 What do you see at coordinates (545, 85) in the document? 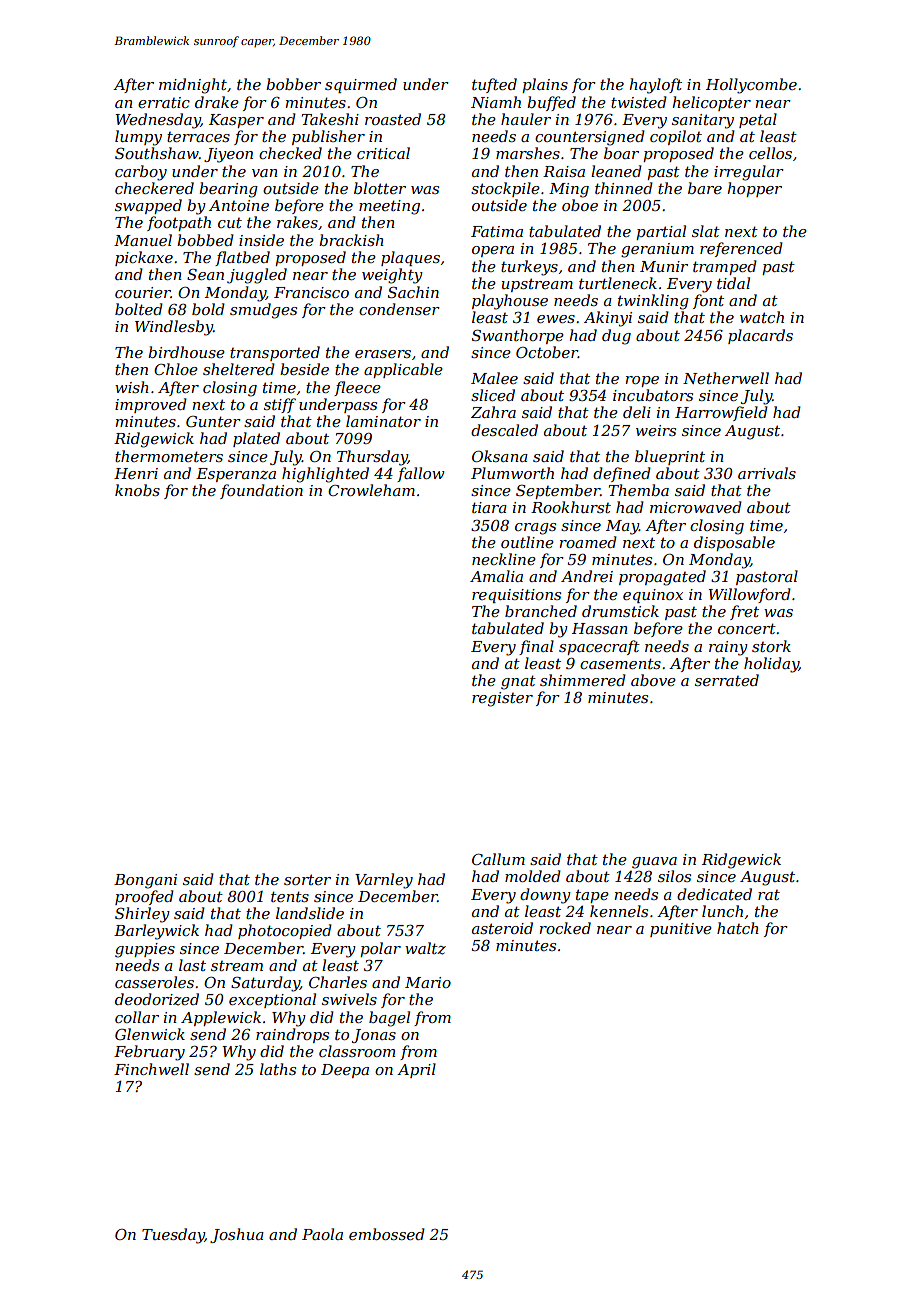
I see `plains` at bounding box center [545, 85].
